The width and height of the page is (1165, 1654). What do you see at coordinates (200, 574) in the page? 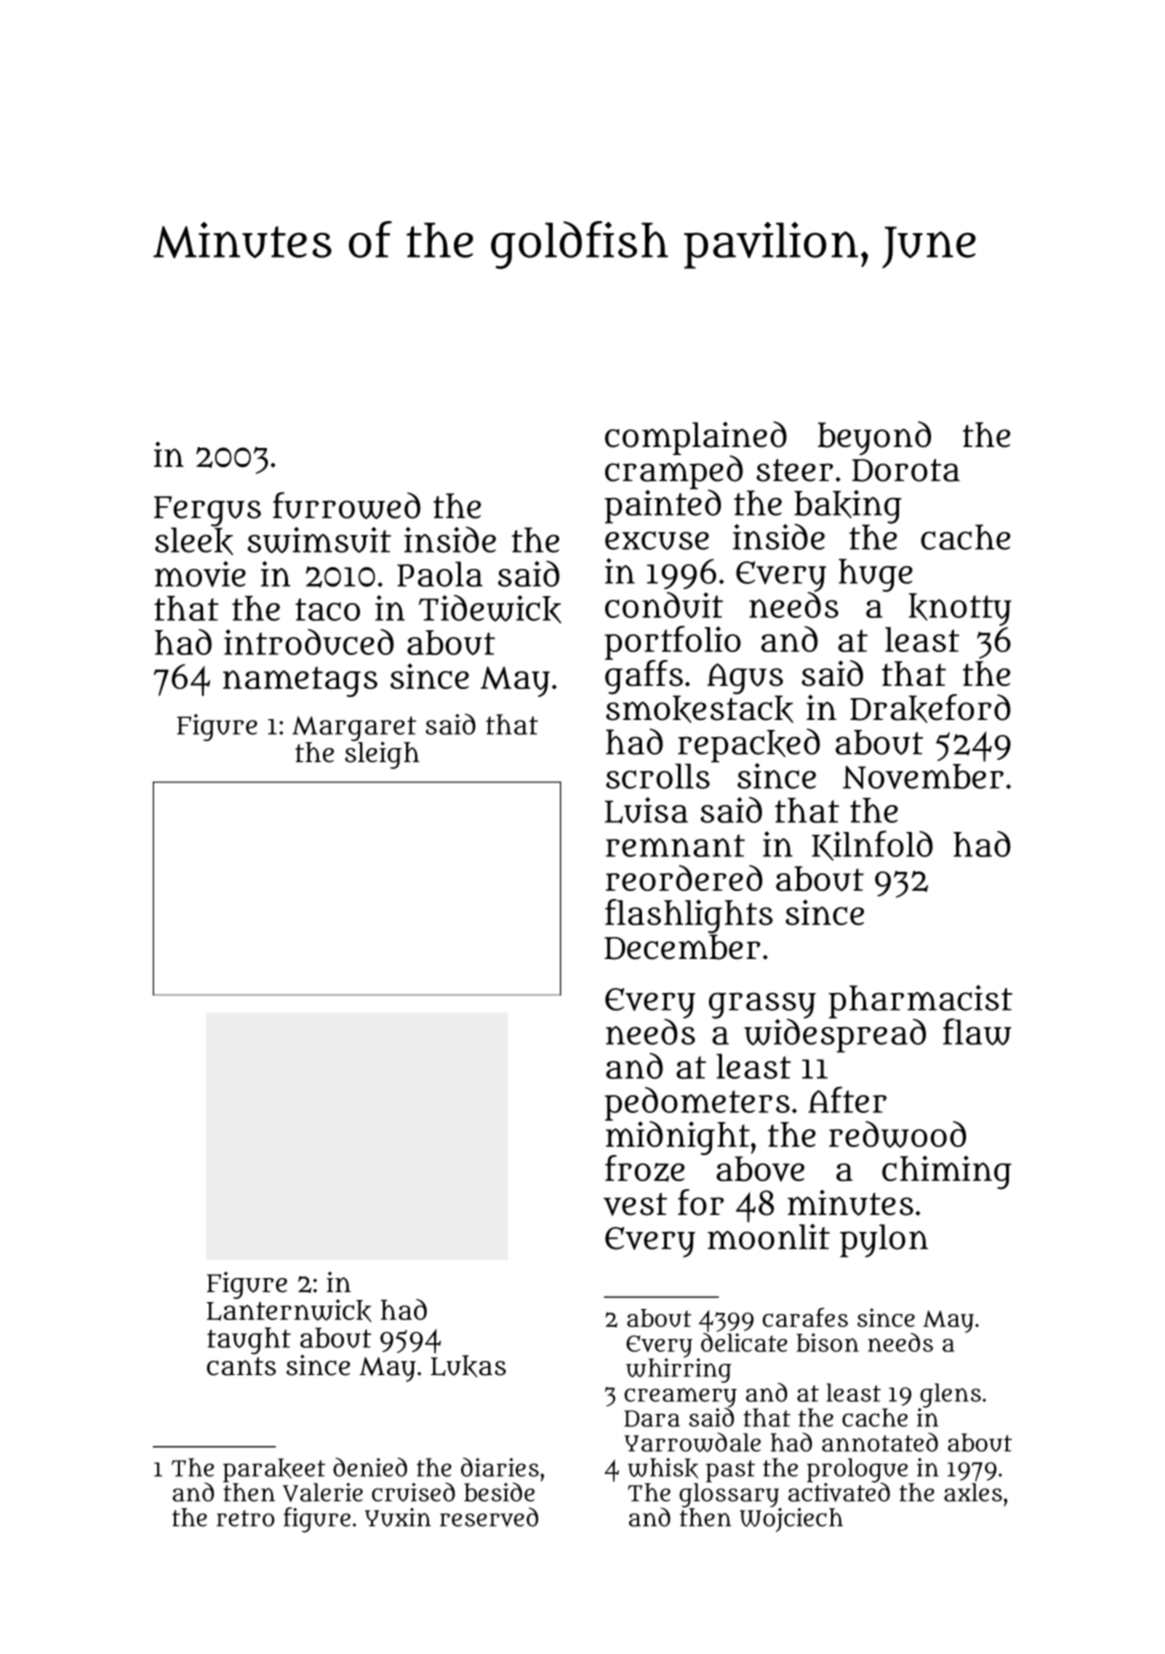
I see `movie` at bounding box center [200, 574].
